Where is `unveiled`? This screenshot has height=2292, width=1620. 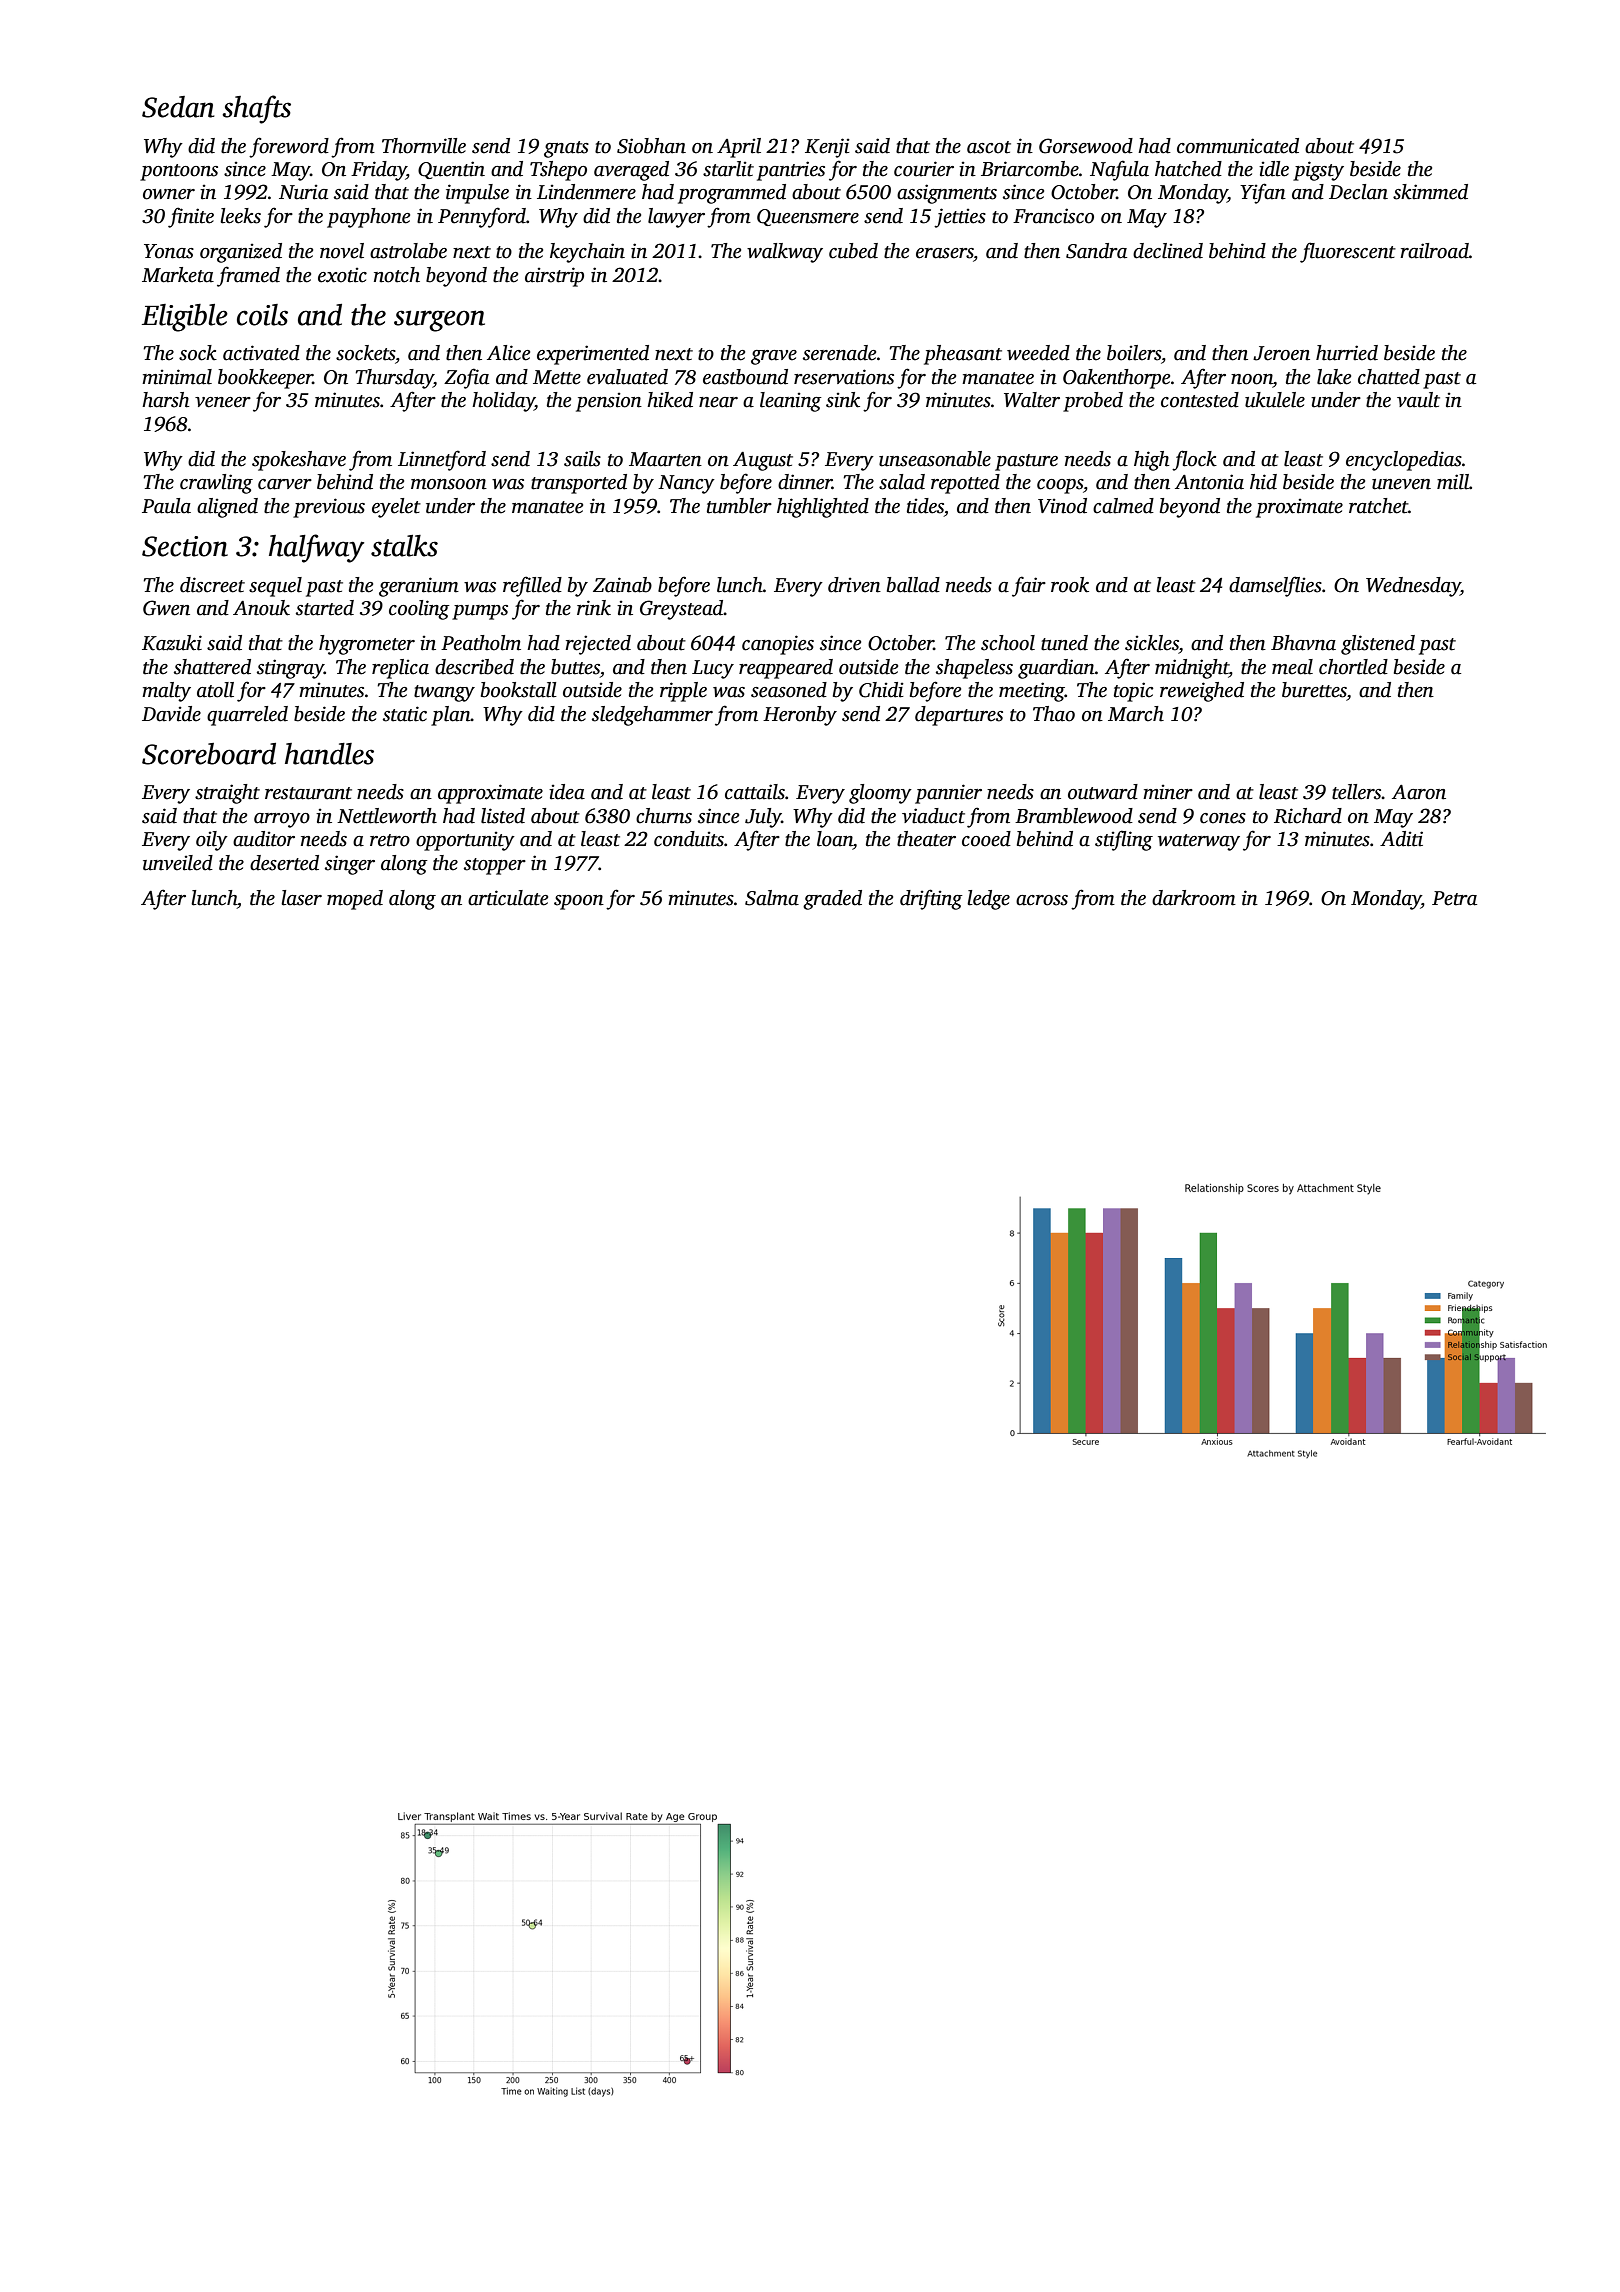
unveiled is located at coordinates (178, 863).
